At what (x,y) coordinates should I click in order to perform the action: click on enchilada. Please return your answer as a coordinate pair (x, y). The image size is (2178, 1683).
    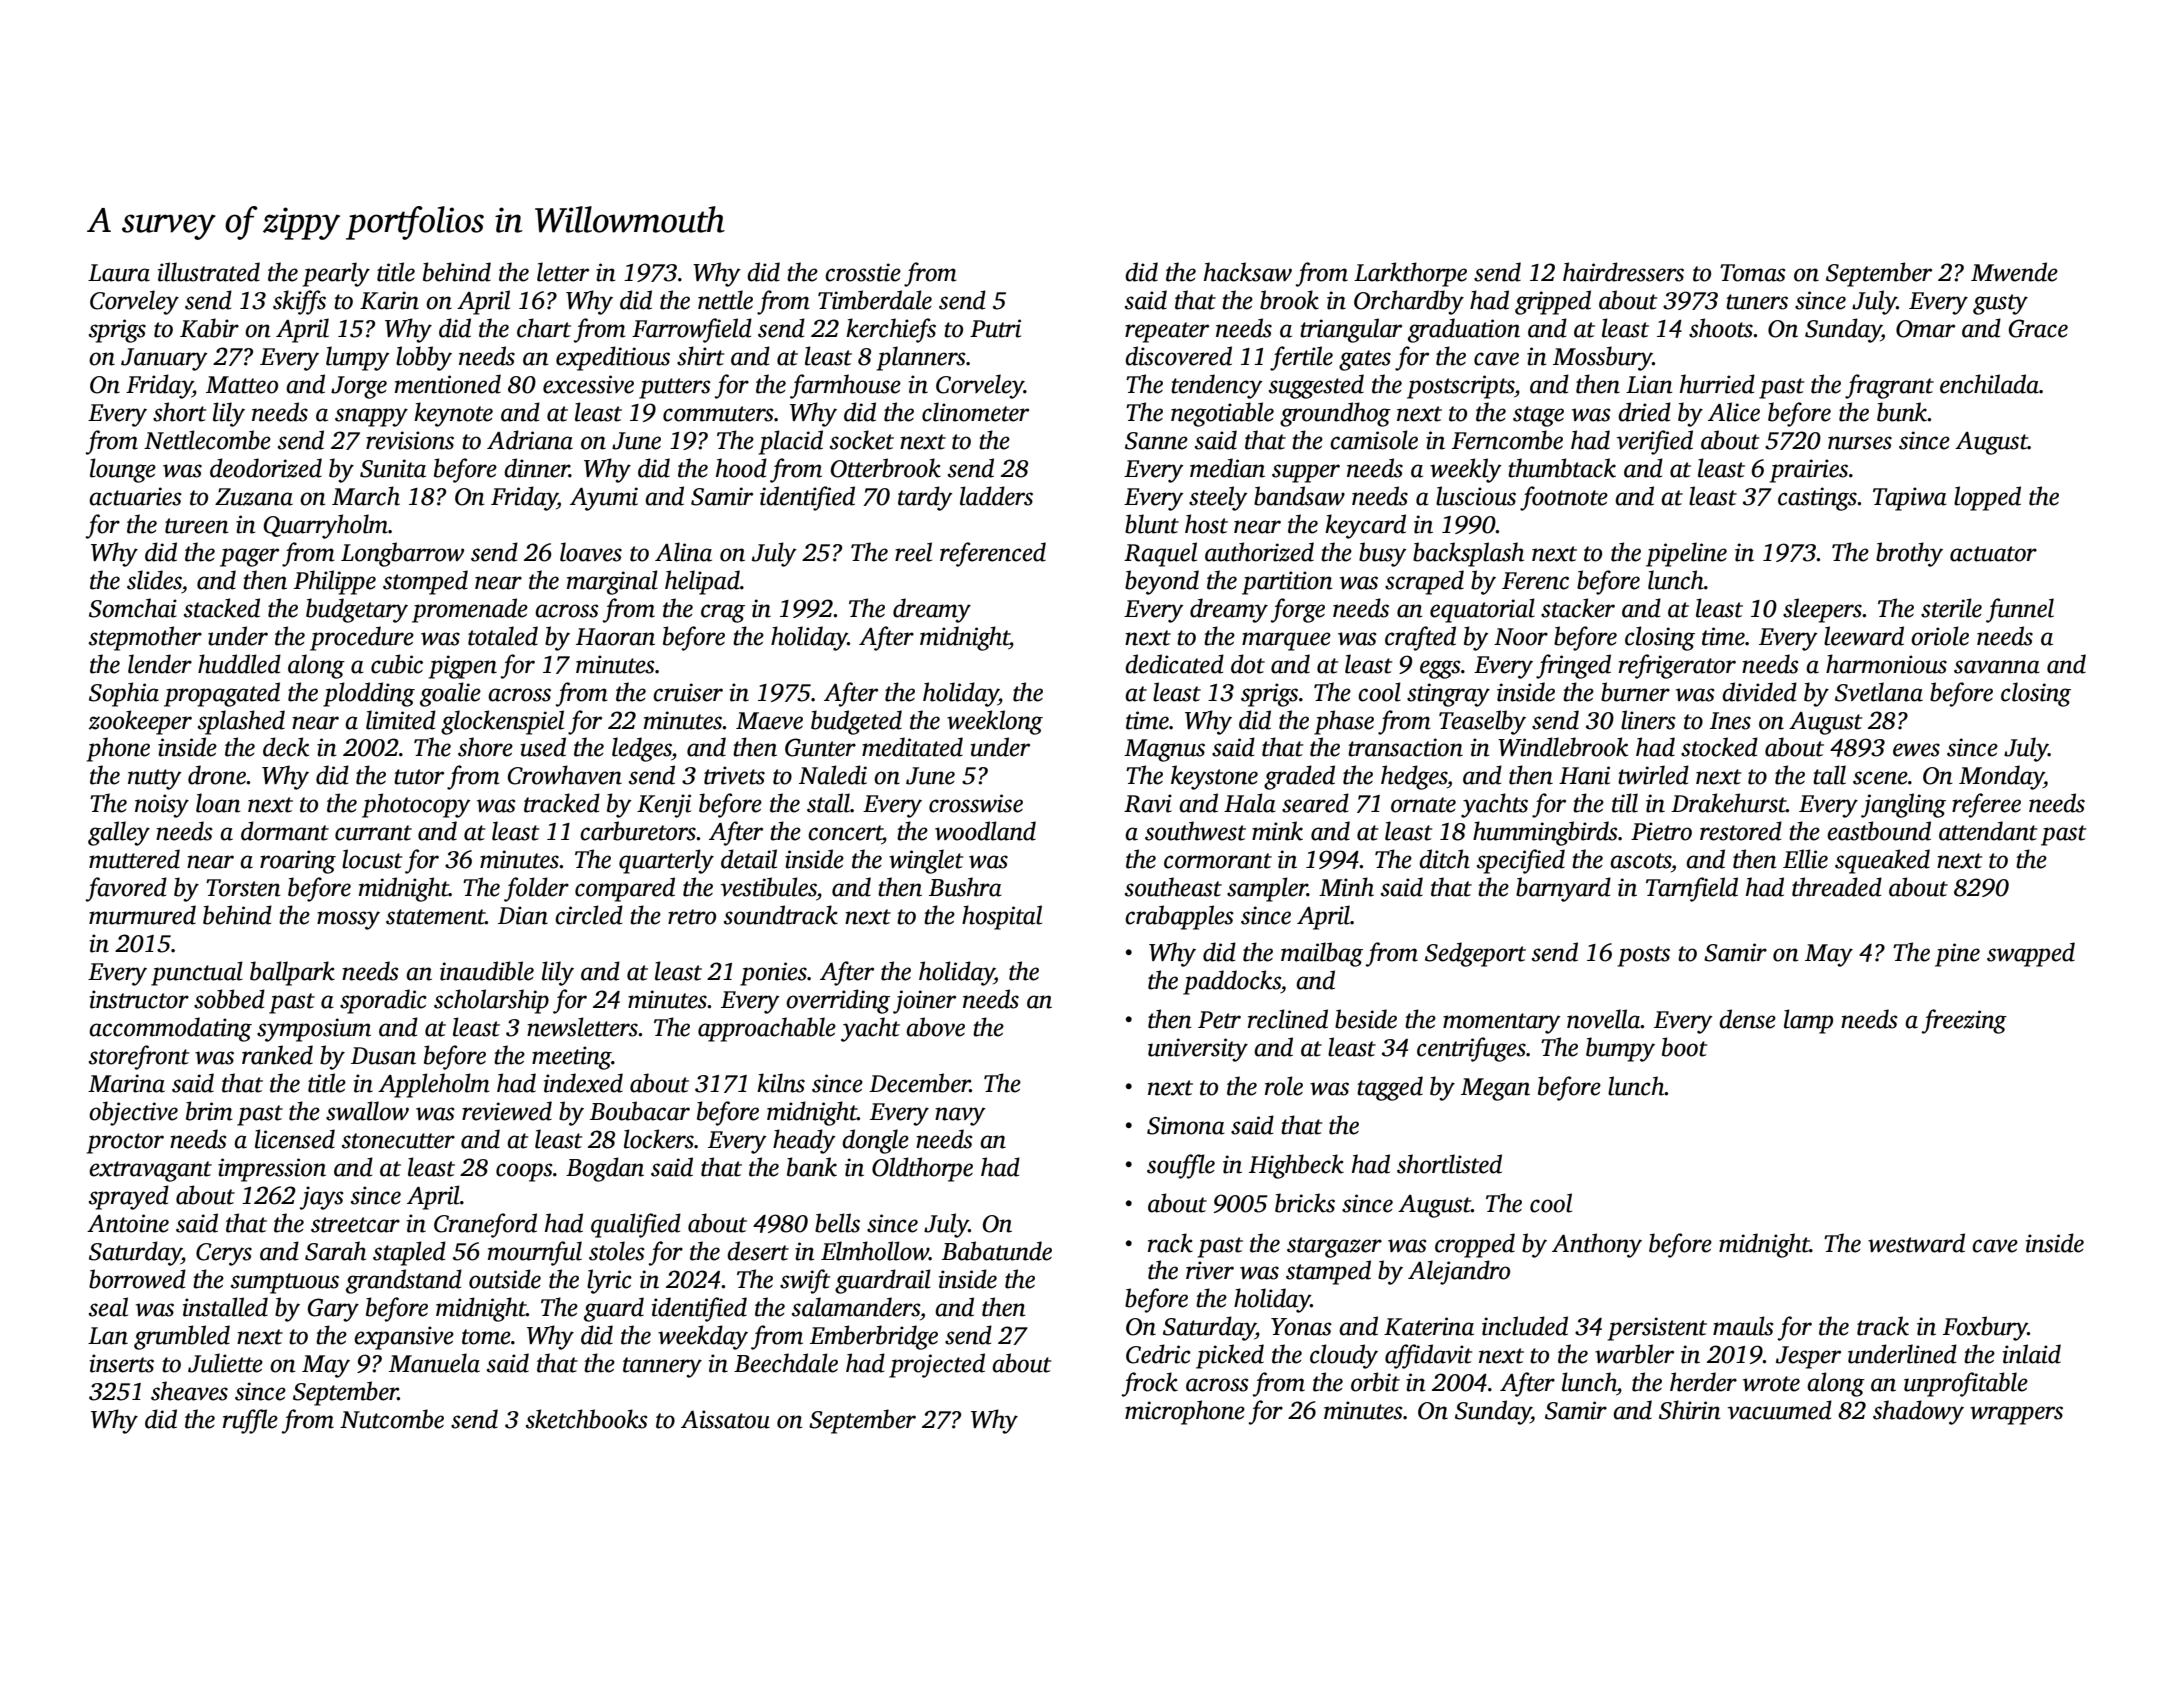
    Looking at the image, I should click on (1989, 384).
